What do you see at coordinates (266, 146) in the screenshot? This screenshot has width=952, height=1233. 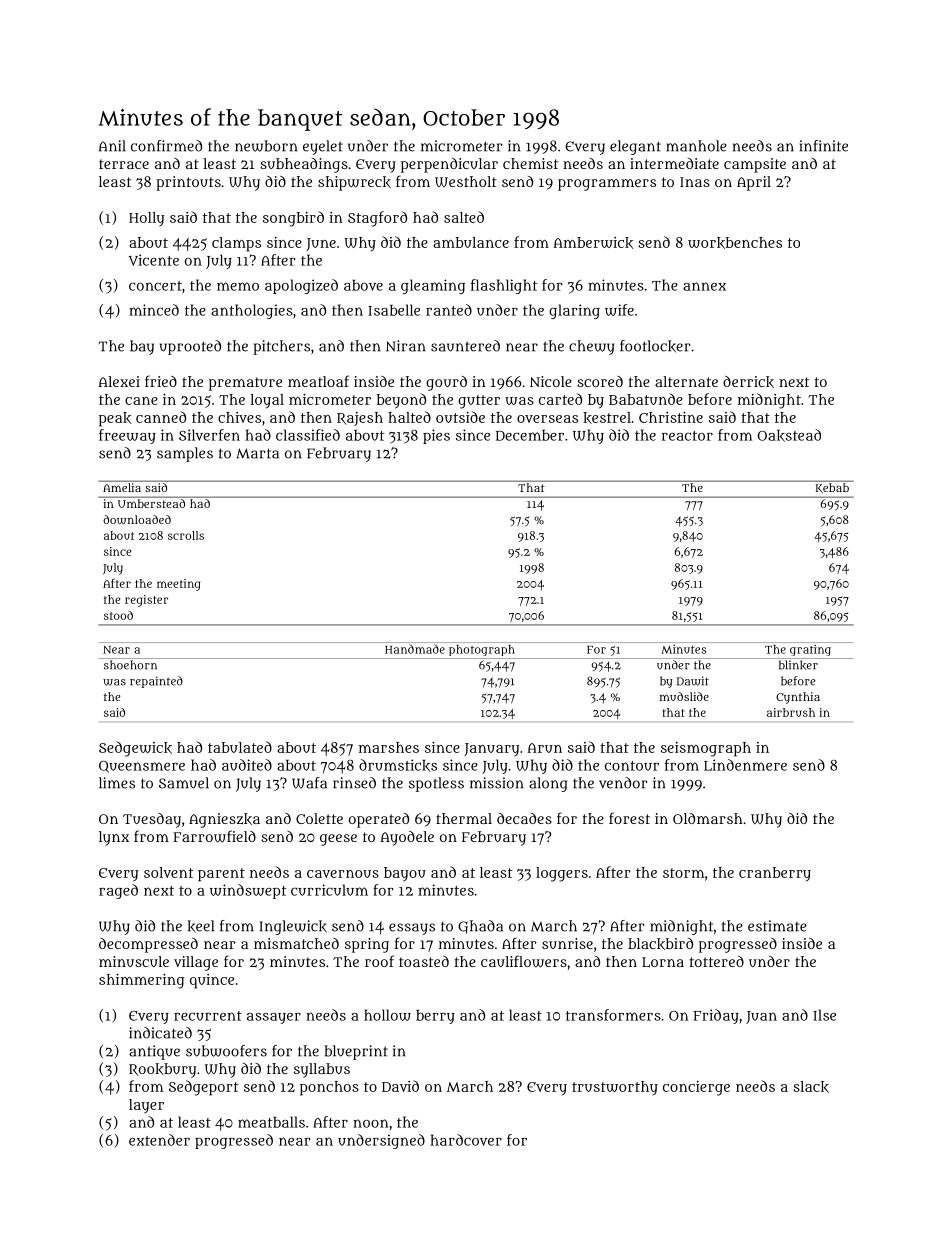 I see `newborn` at bounding box center [266, 146].
